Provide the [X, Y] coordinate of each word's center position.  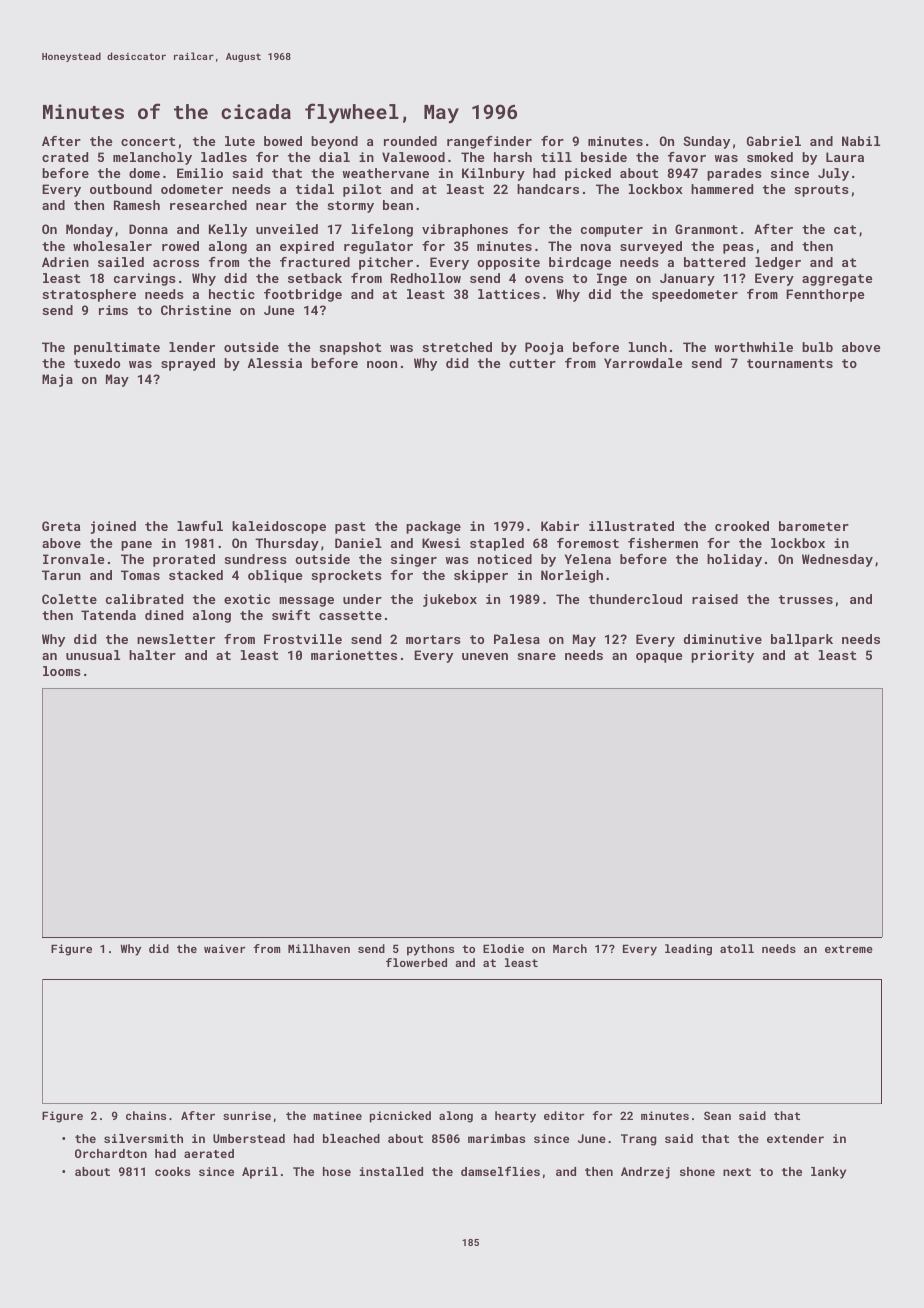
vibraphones [465, 230]
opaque [659, 658]
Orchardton [111, 1153]
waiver [225, 948]
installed [391, 1171]
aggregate [837, 280]
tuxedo [97, 363]
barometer [814, 526]
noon [382, 364]
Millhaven [319, 948]
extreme [849, 949]
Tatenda [108, 615]
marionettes [354, 655]
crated [65, 157]
